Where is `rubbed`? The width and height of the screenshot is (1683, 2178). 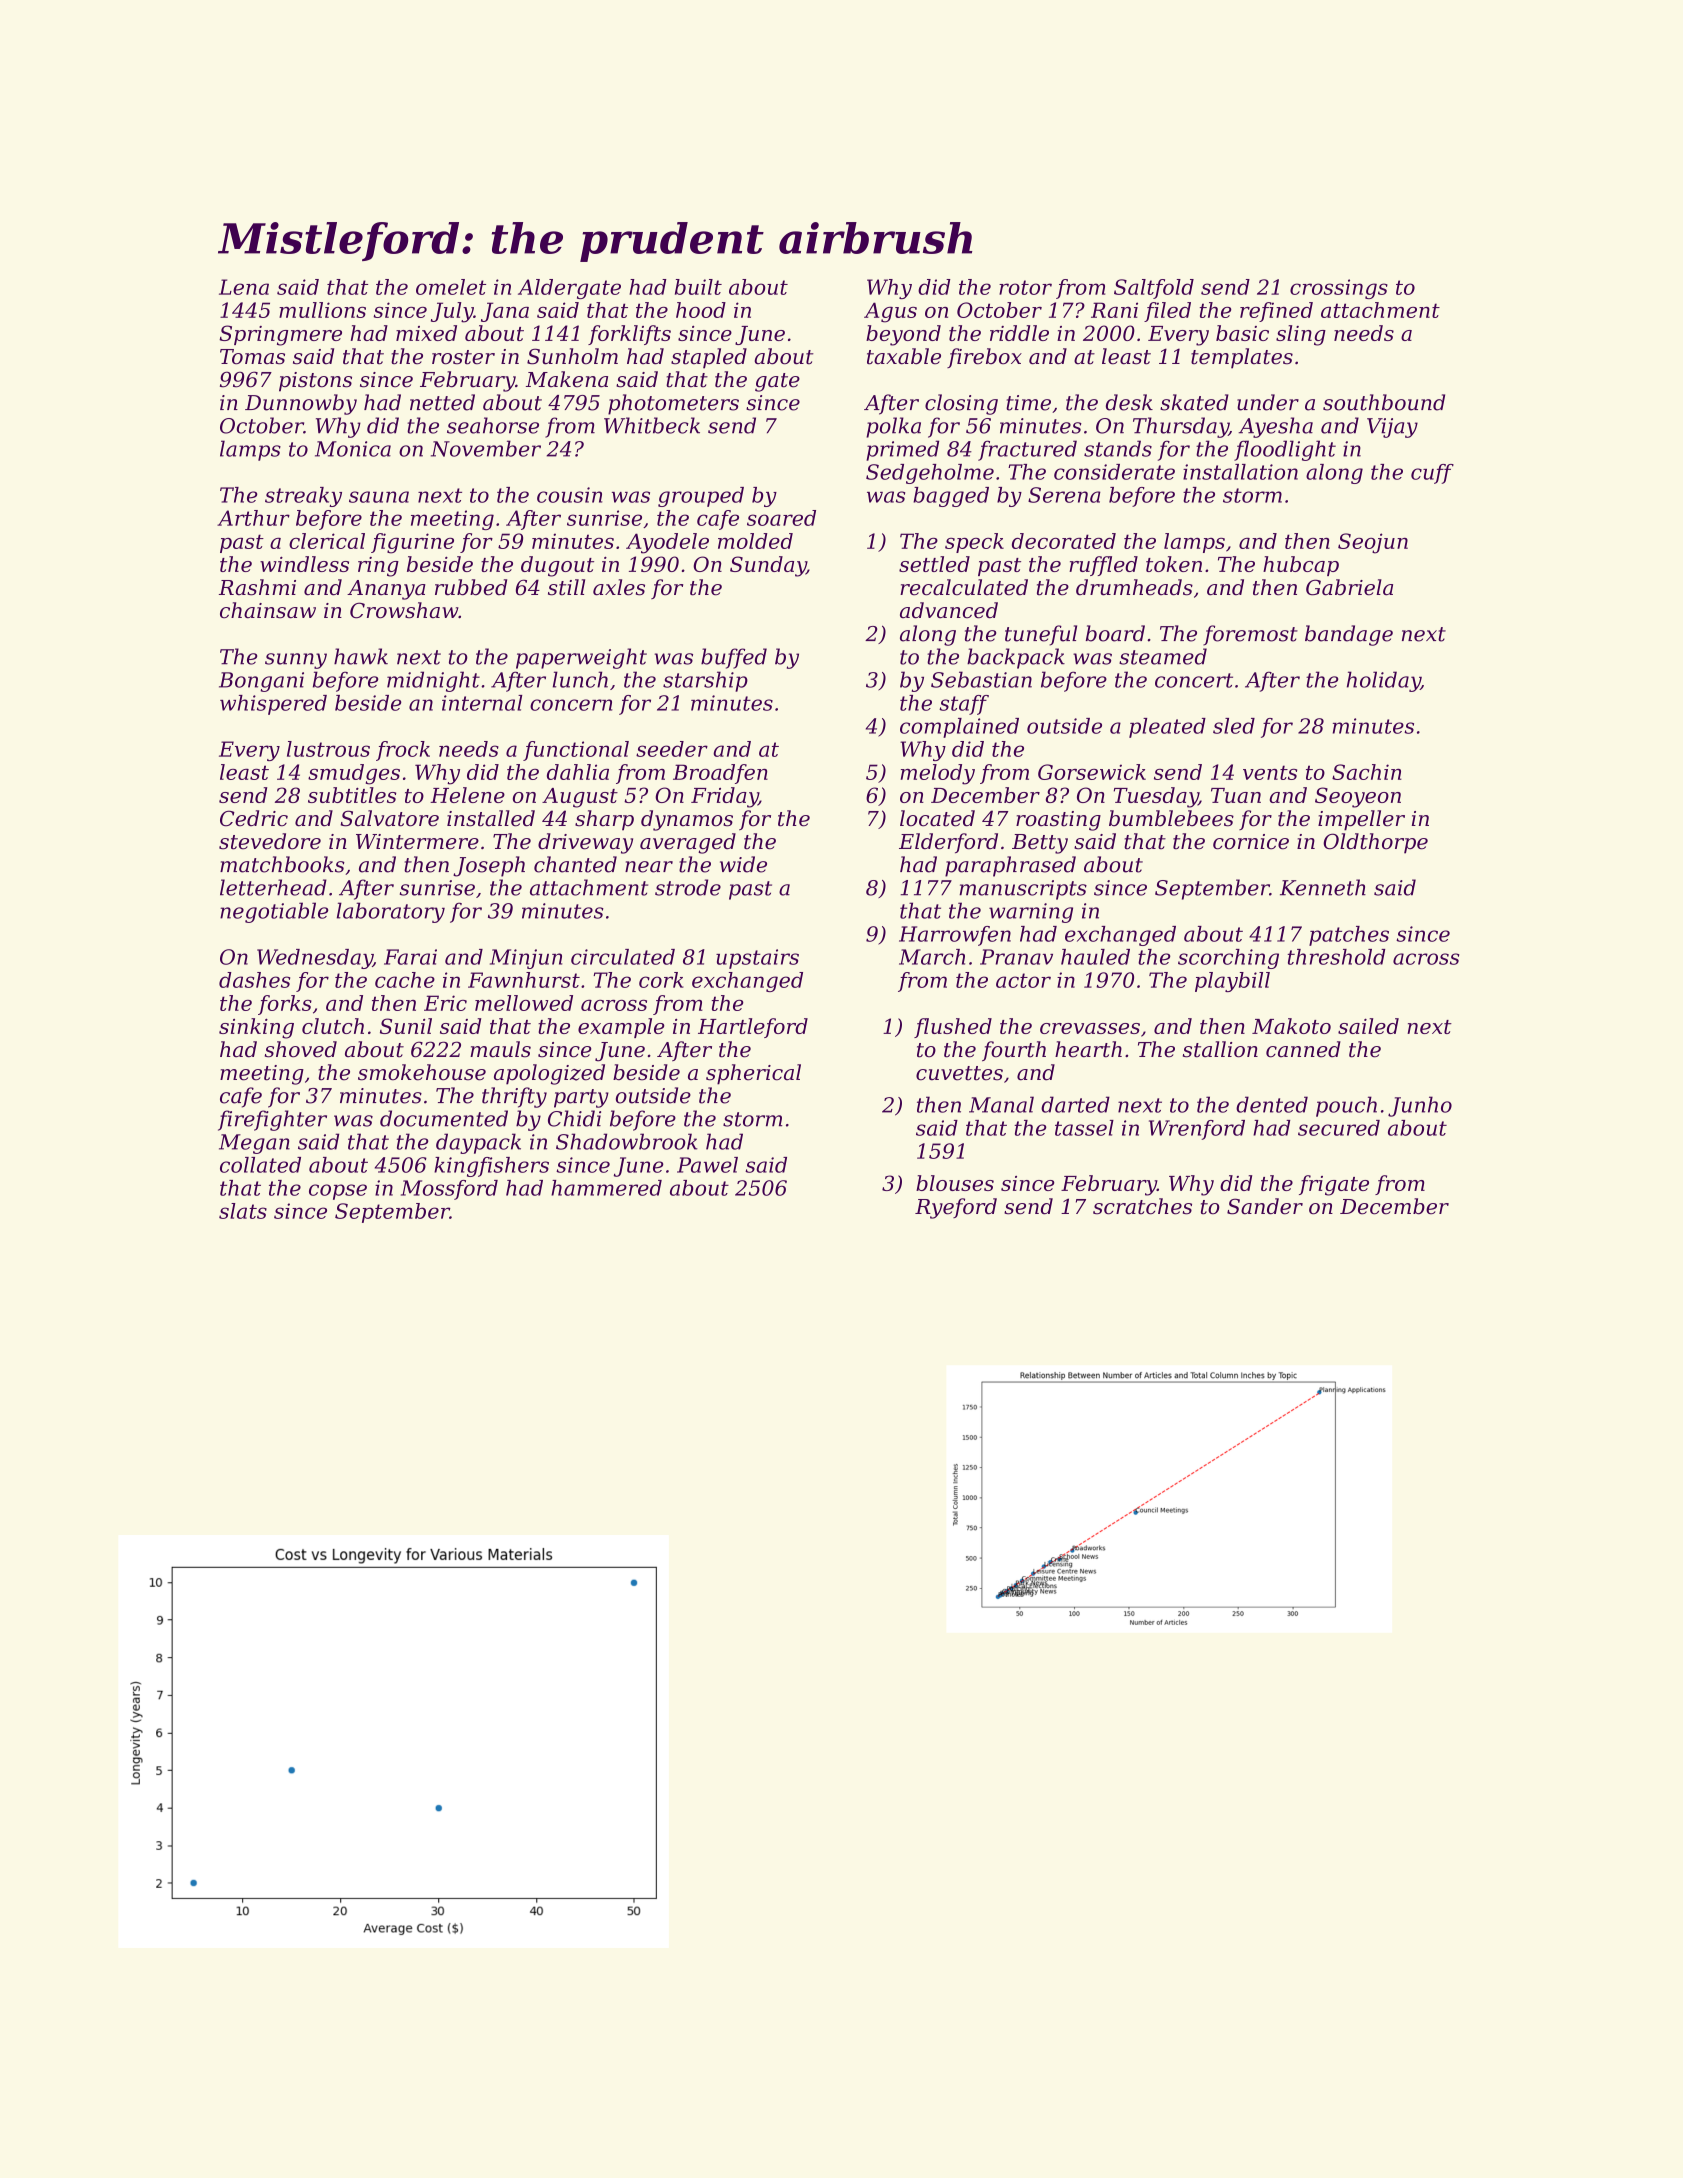 rubbed is located at coordinates (471, 587).
